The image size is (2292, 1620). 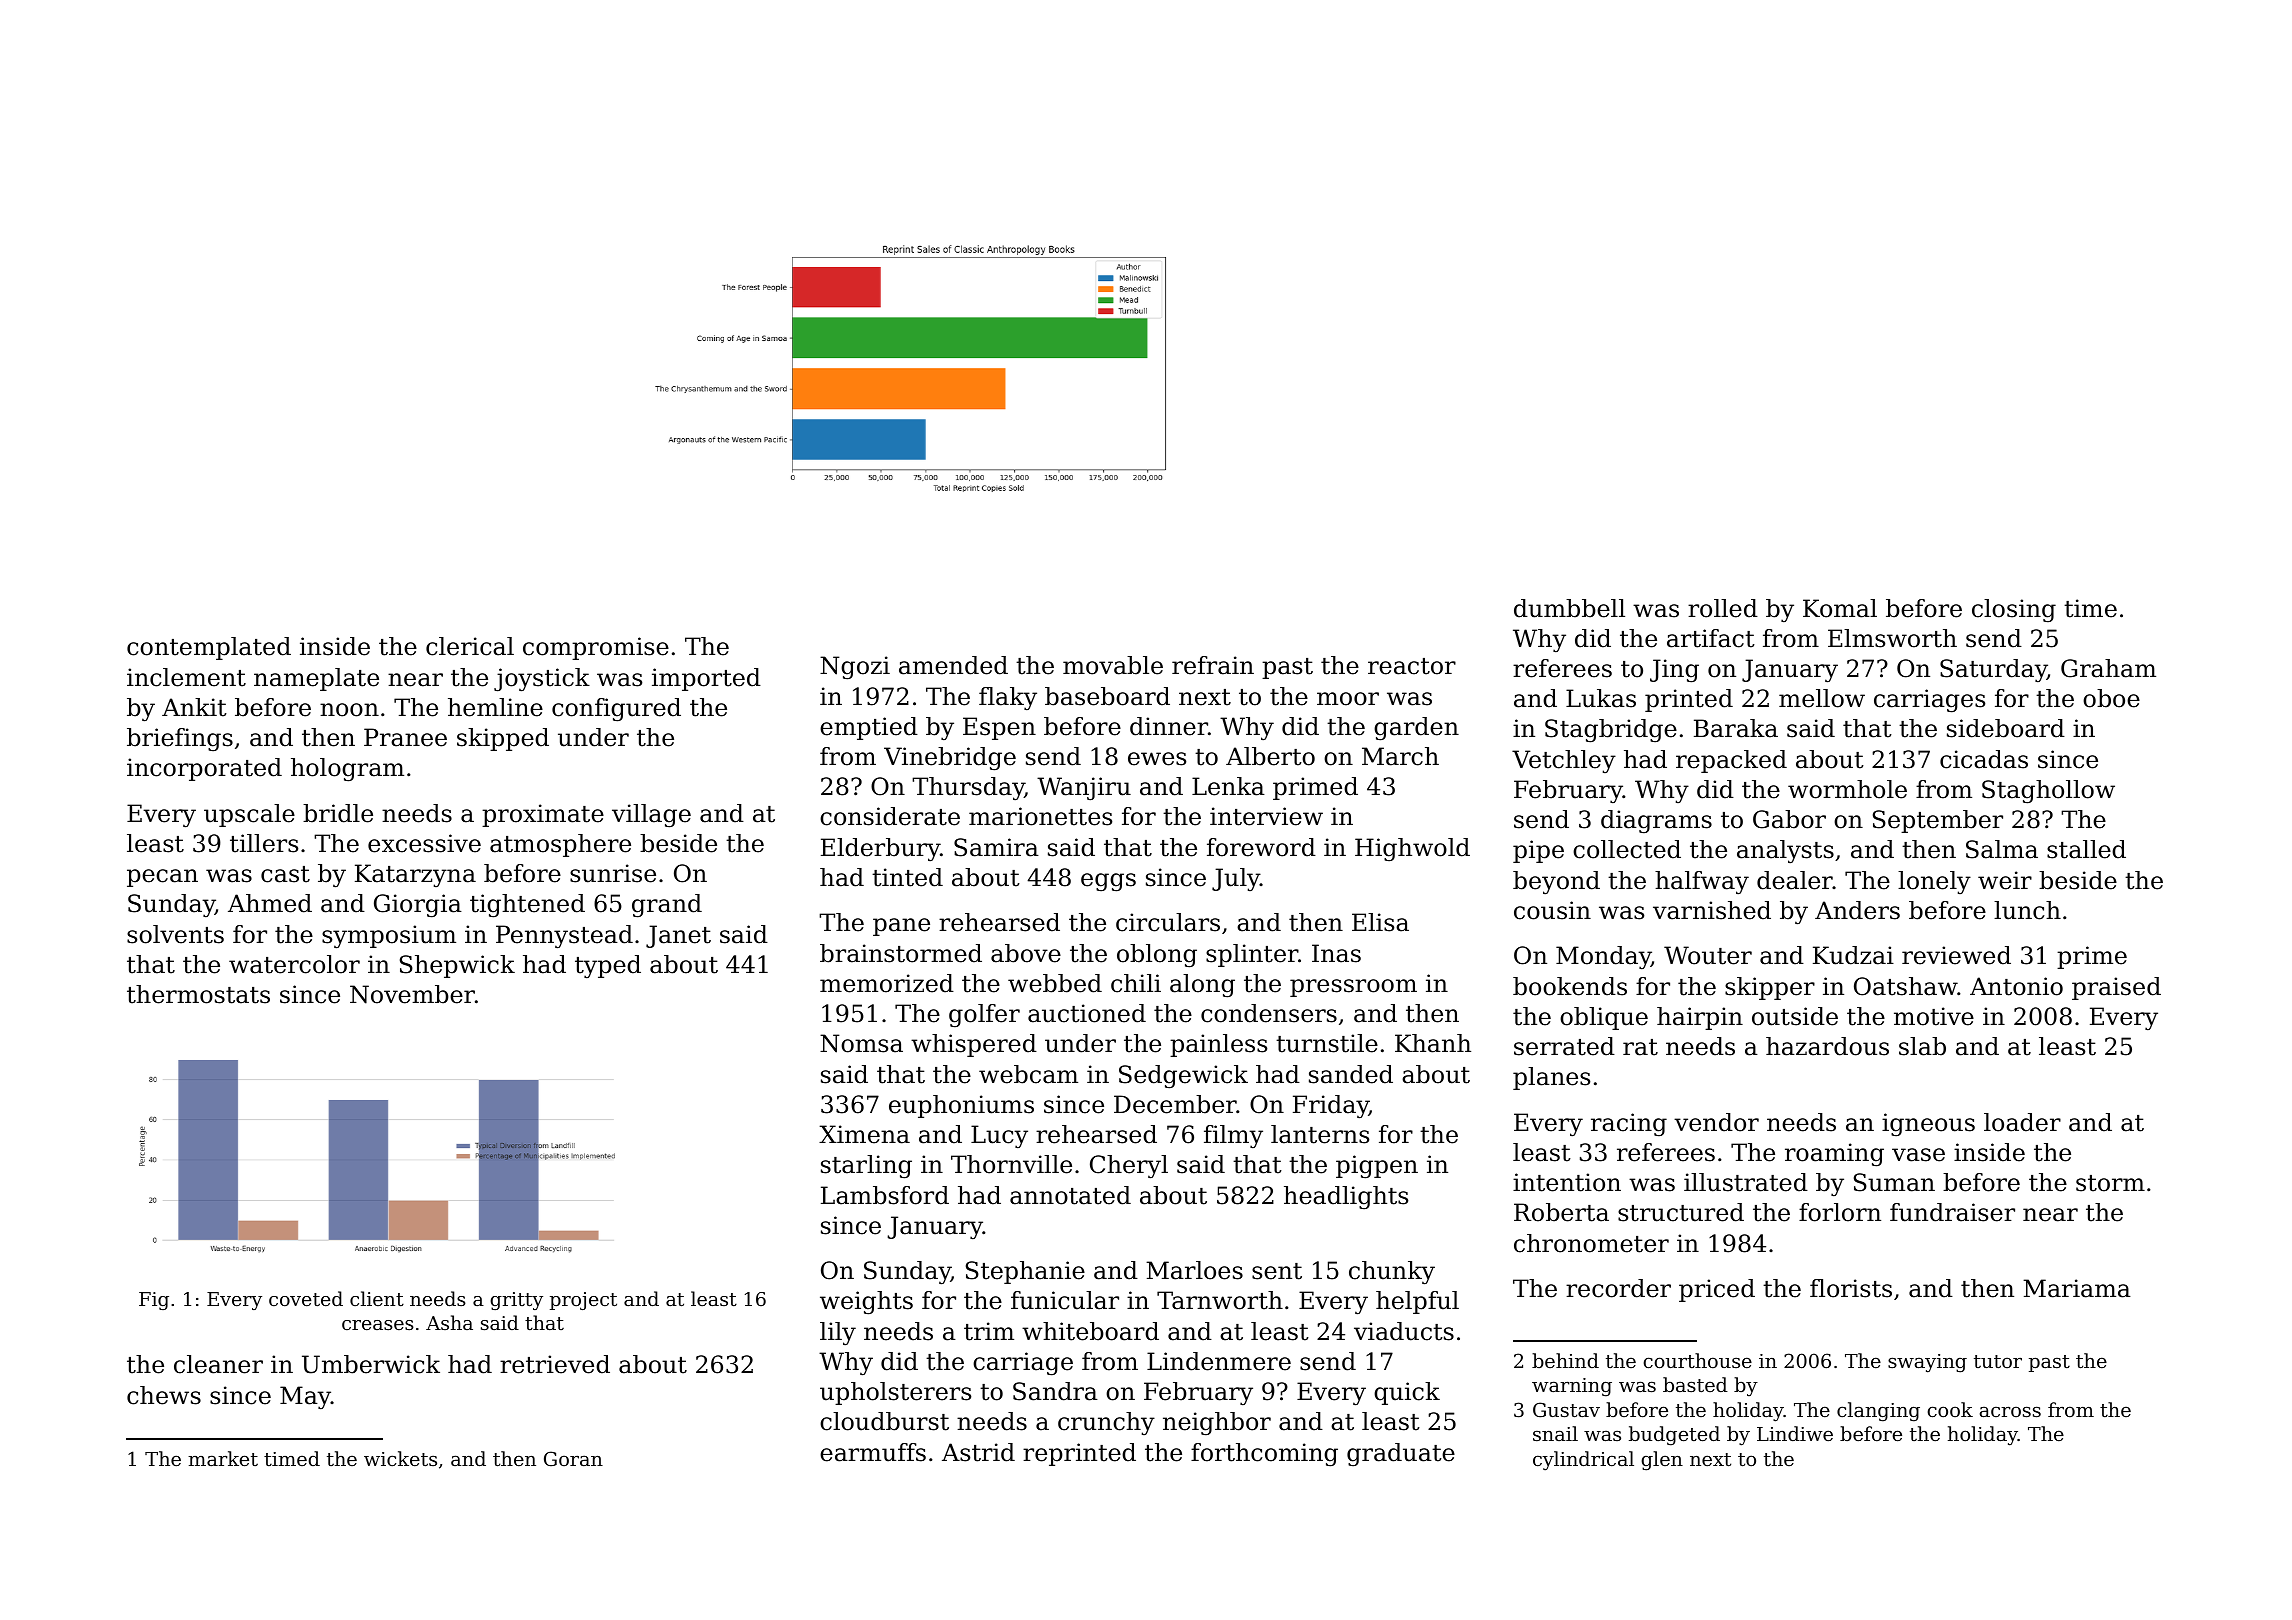 I want to click on dinner, so click(x=1169, y=726).
